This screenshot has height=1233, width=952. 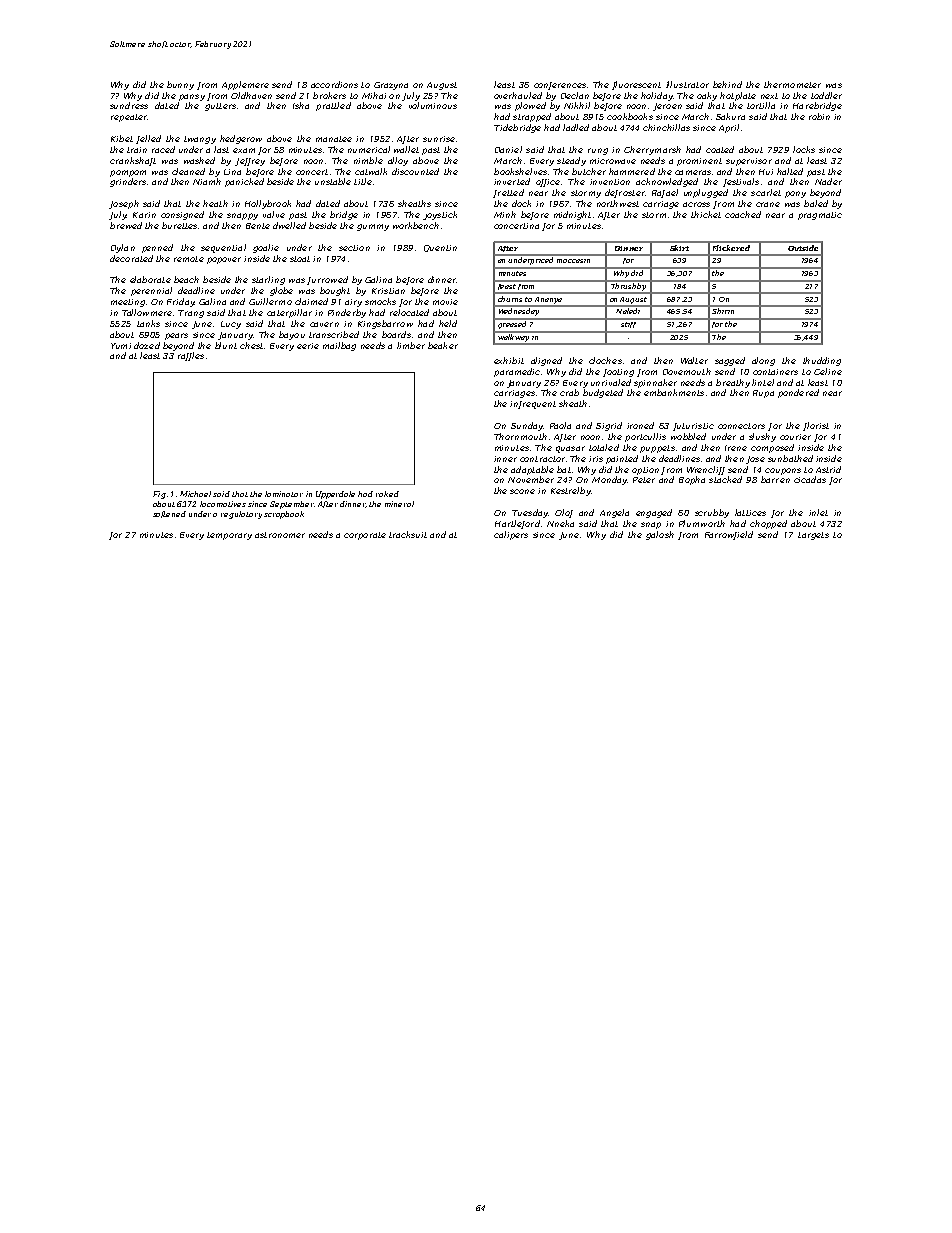 What do you see at coordinates (813, 536) in the screenshot?
I see `targets` at bounding box center [813, 536].
